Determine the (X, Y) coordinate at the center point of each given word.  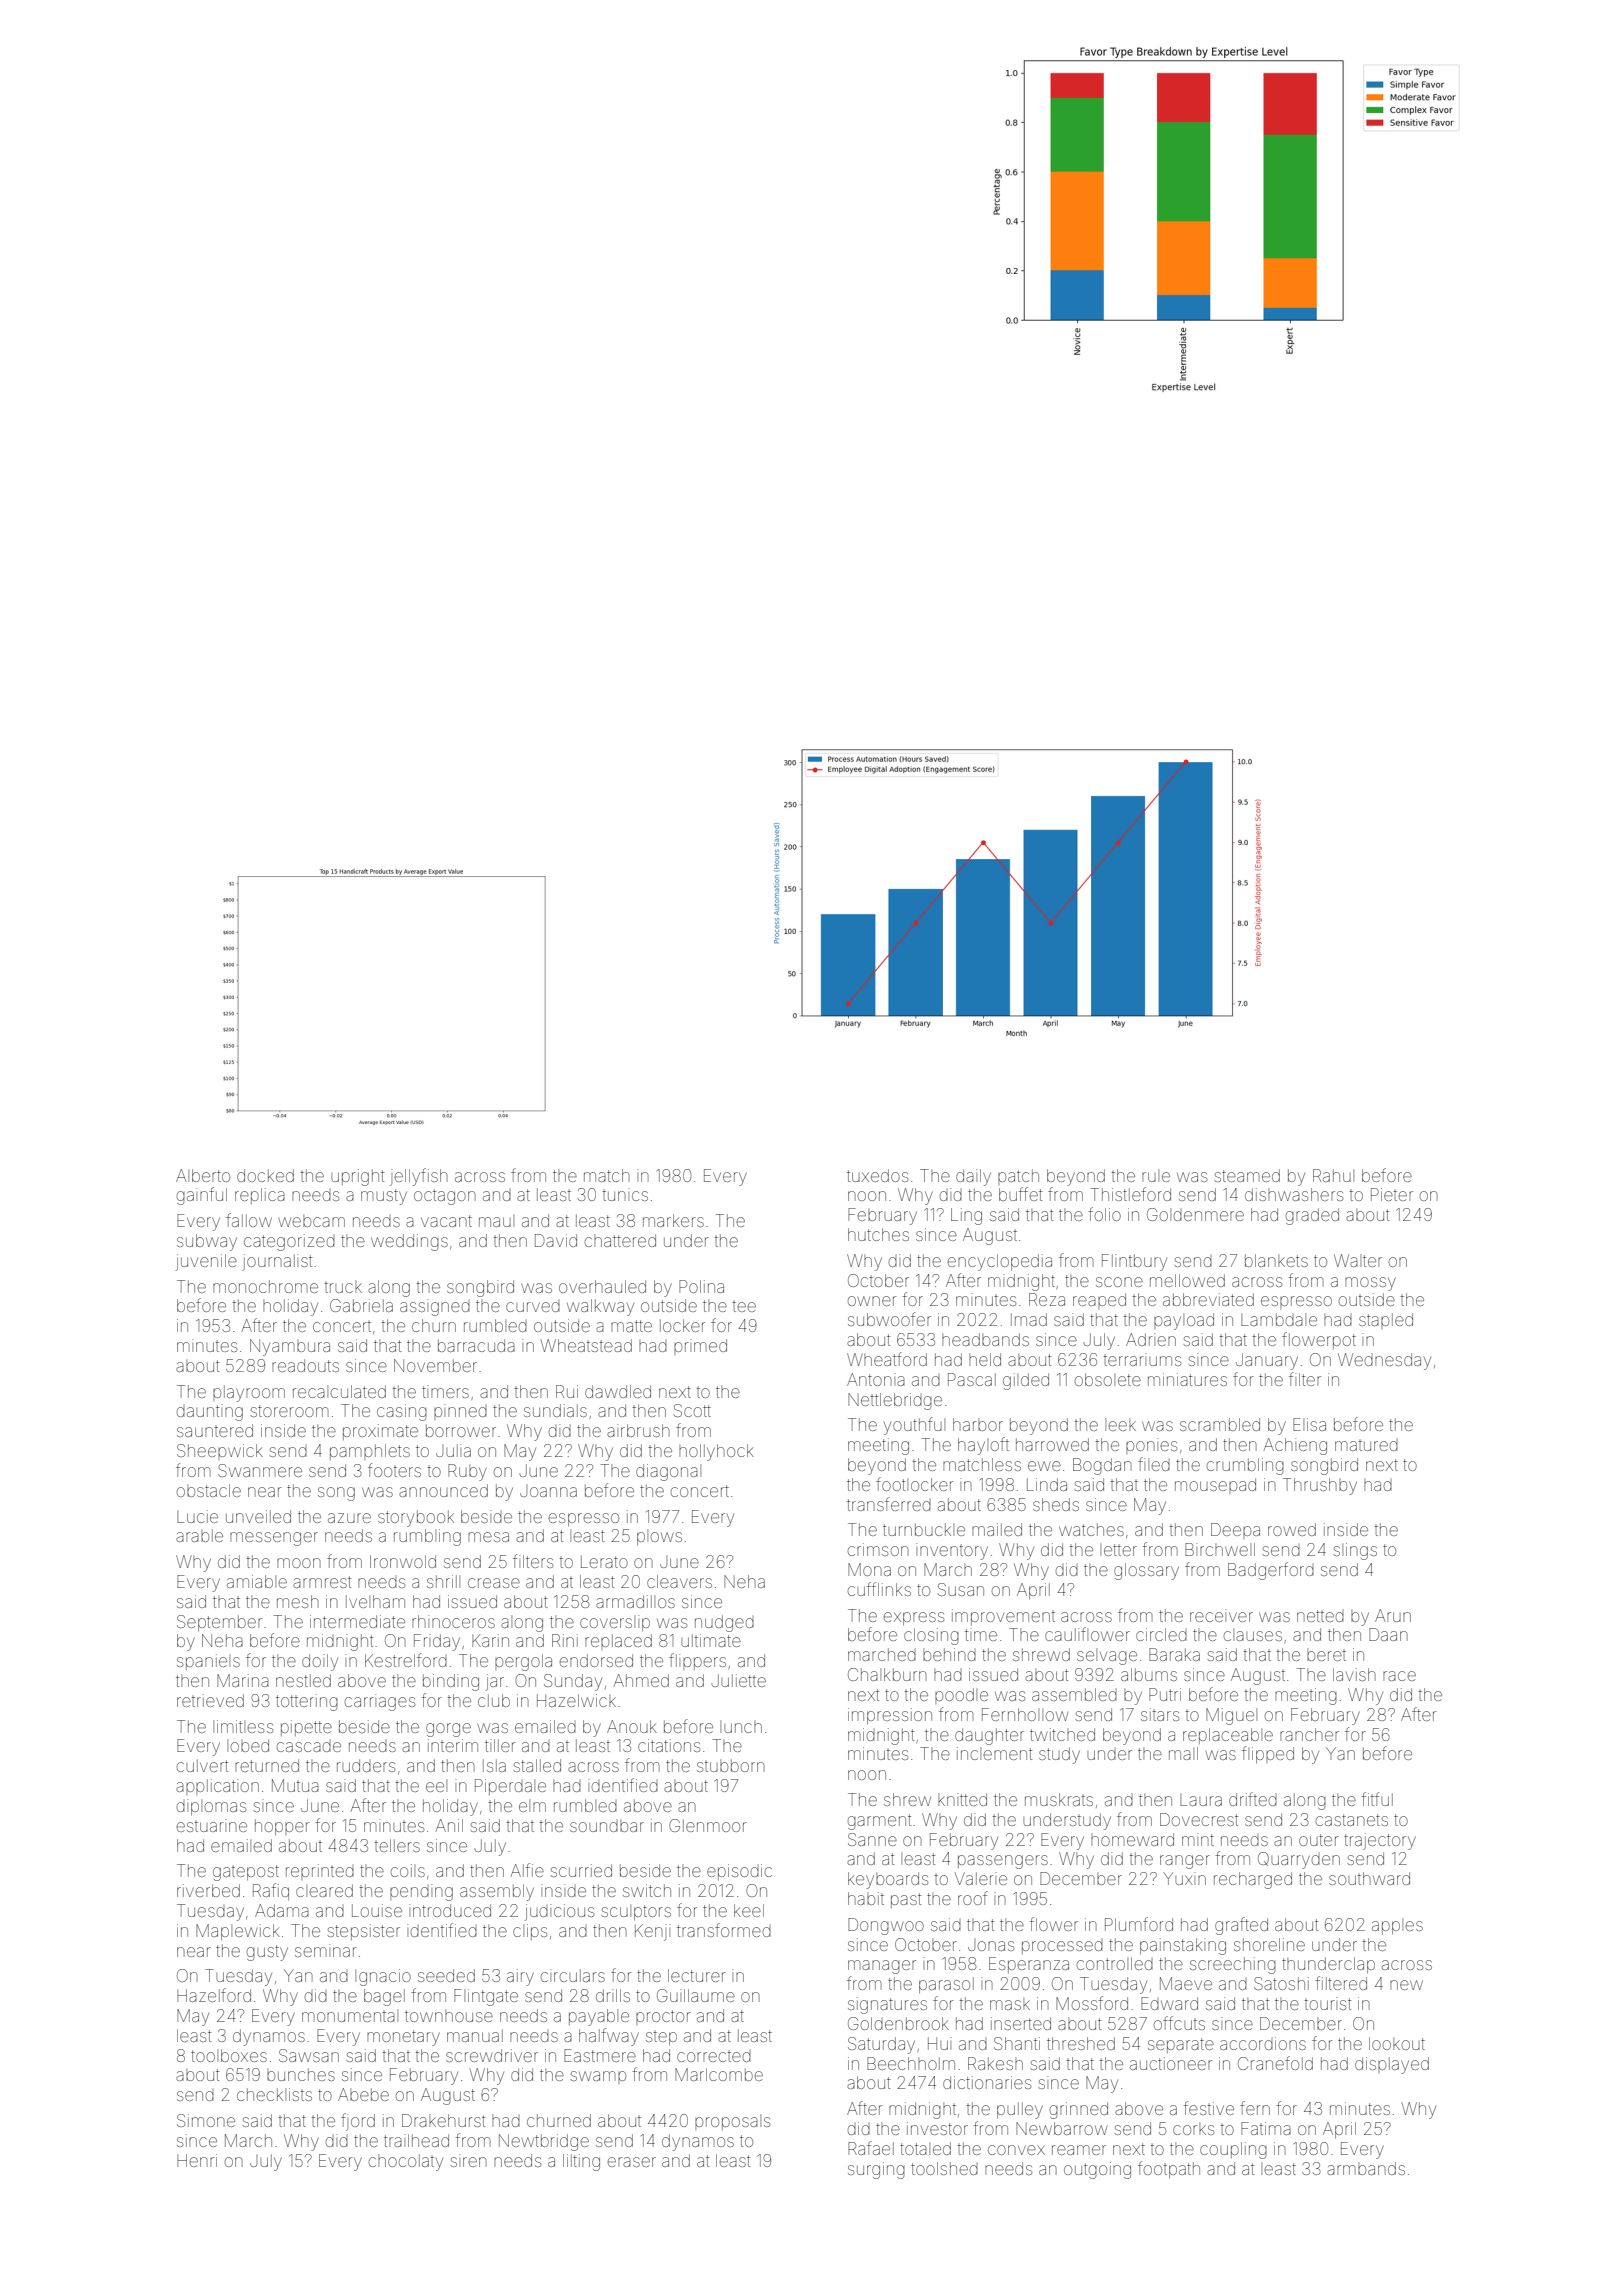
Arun (1393, 1615)
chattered (620, 1240)
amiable (257, 1581)
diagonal (668, 1472)
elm (532, 1806)
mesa (488, 1537)
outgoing (1097, 2170)
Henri (197, 2160)
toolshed (944, 2168)
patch (1018, 1177)
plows (659, 1537)
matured (1366, 1446)
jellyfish (419, 1177)
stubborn (731, 1765)
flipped (1268, 1754)
